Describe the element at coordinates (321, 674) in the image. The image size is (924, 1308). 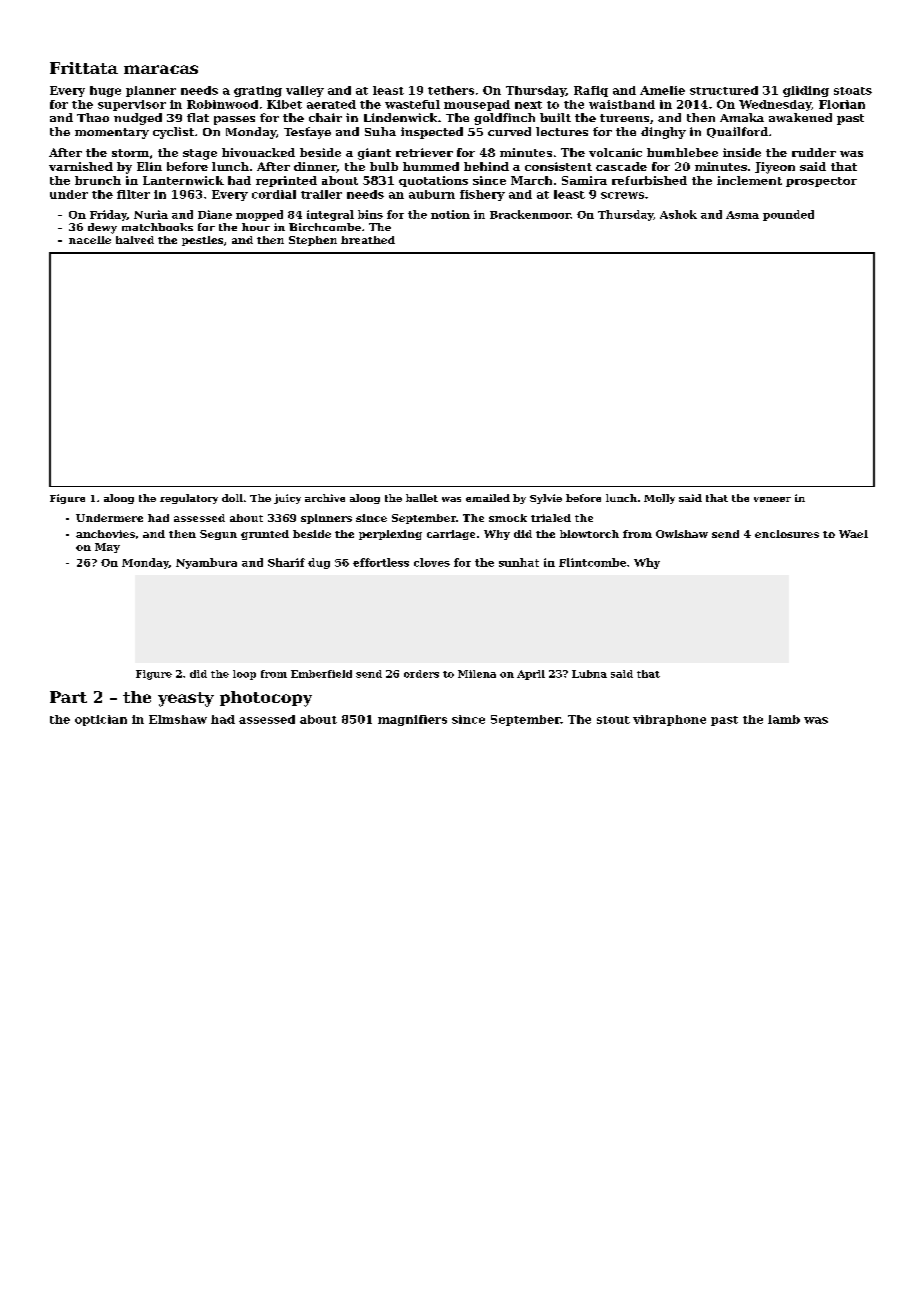
I see `Emberfield` at that location.
